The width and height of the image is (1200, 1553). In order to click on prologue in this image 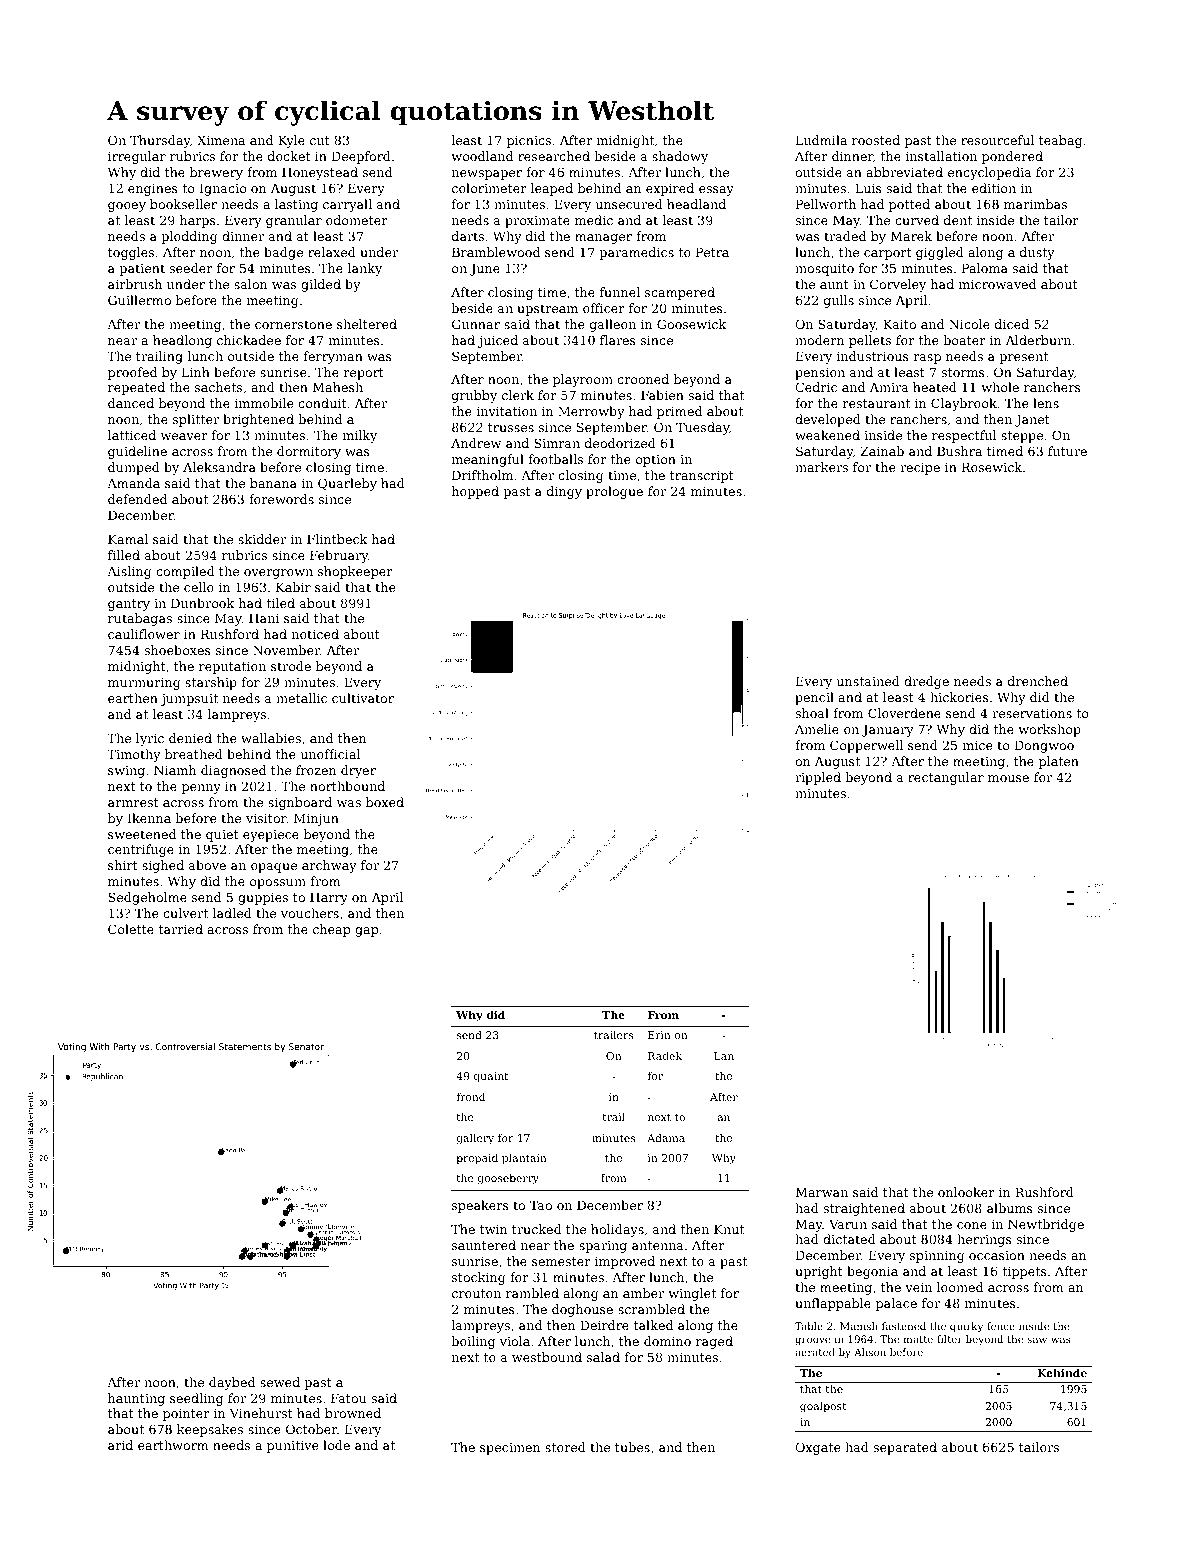, I will do `click(614, 492)`.
